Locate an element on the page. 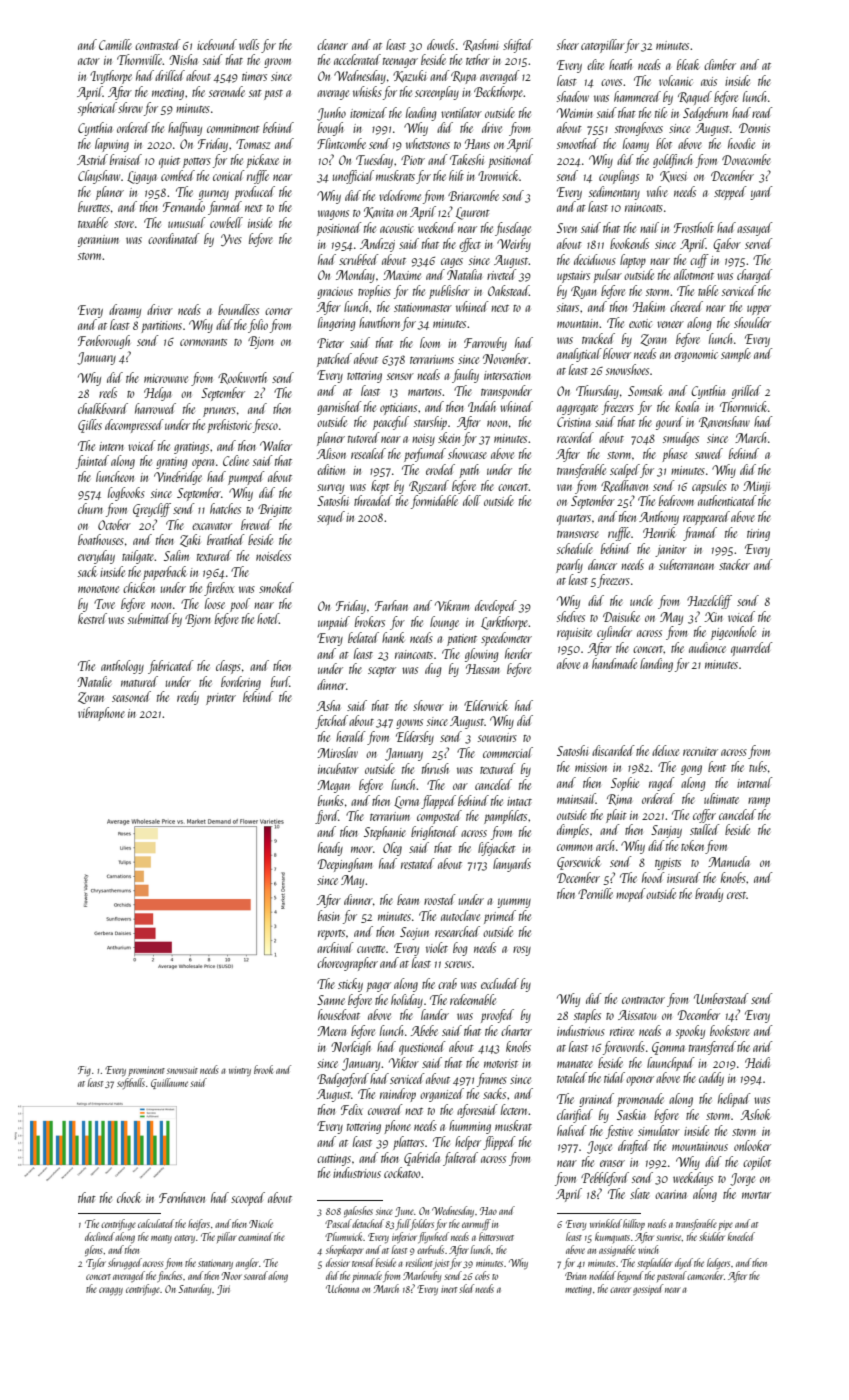 The image size is (849, 1400). upper is located at coordinates (759, 310).
